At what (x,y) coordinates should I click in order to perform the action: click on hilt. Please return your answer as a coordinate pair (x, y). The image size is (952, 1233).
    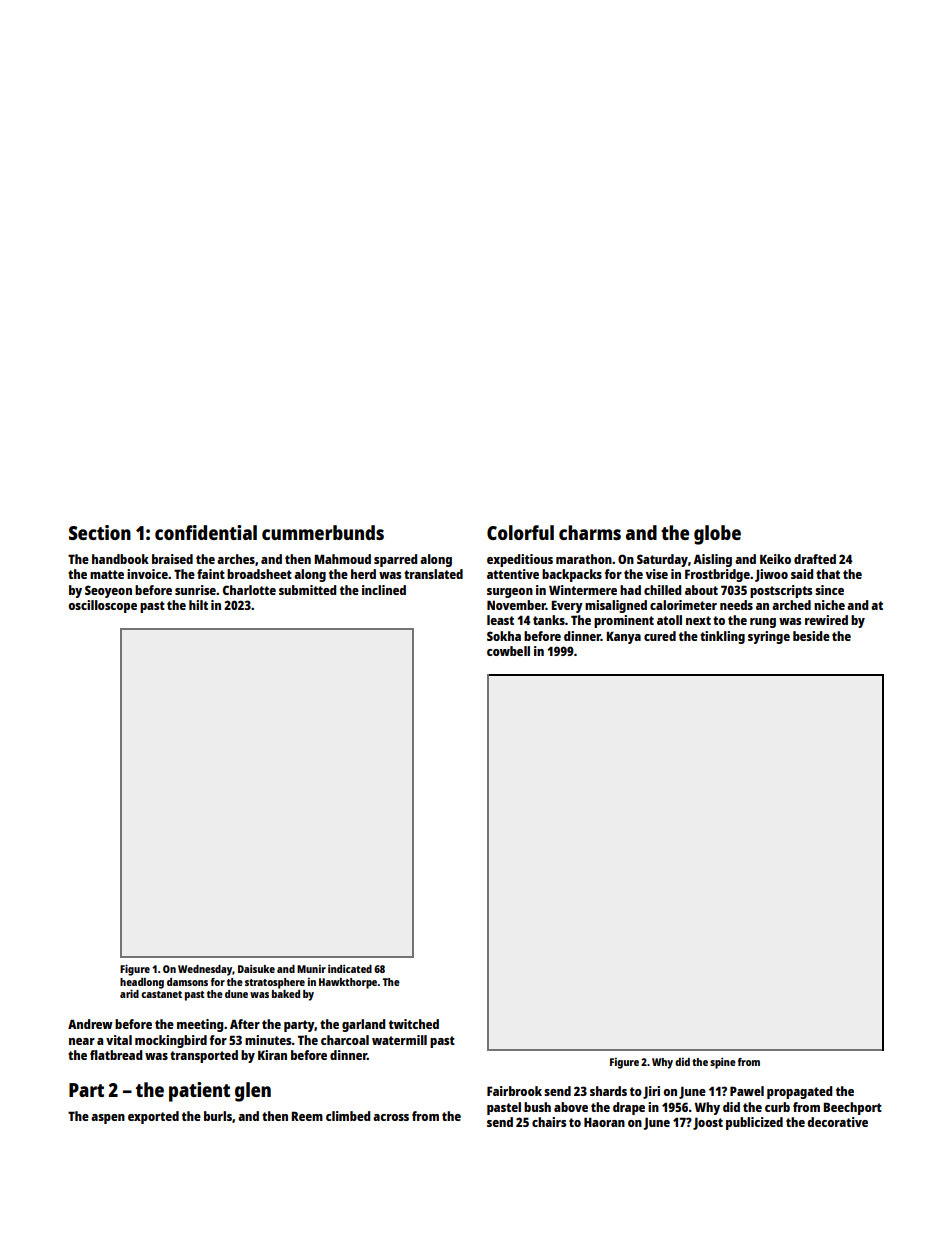
    Looking at the image, I should click on (198, 605).
